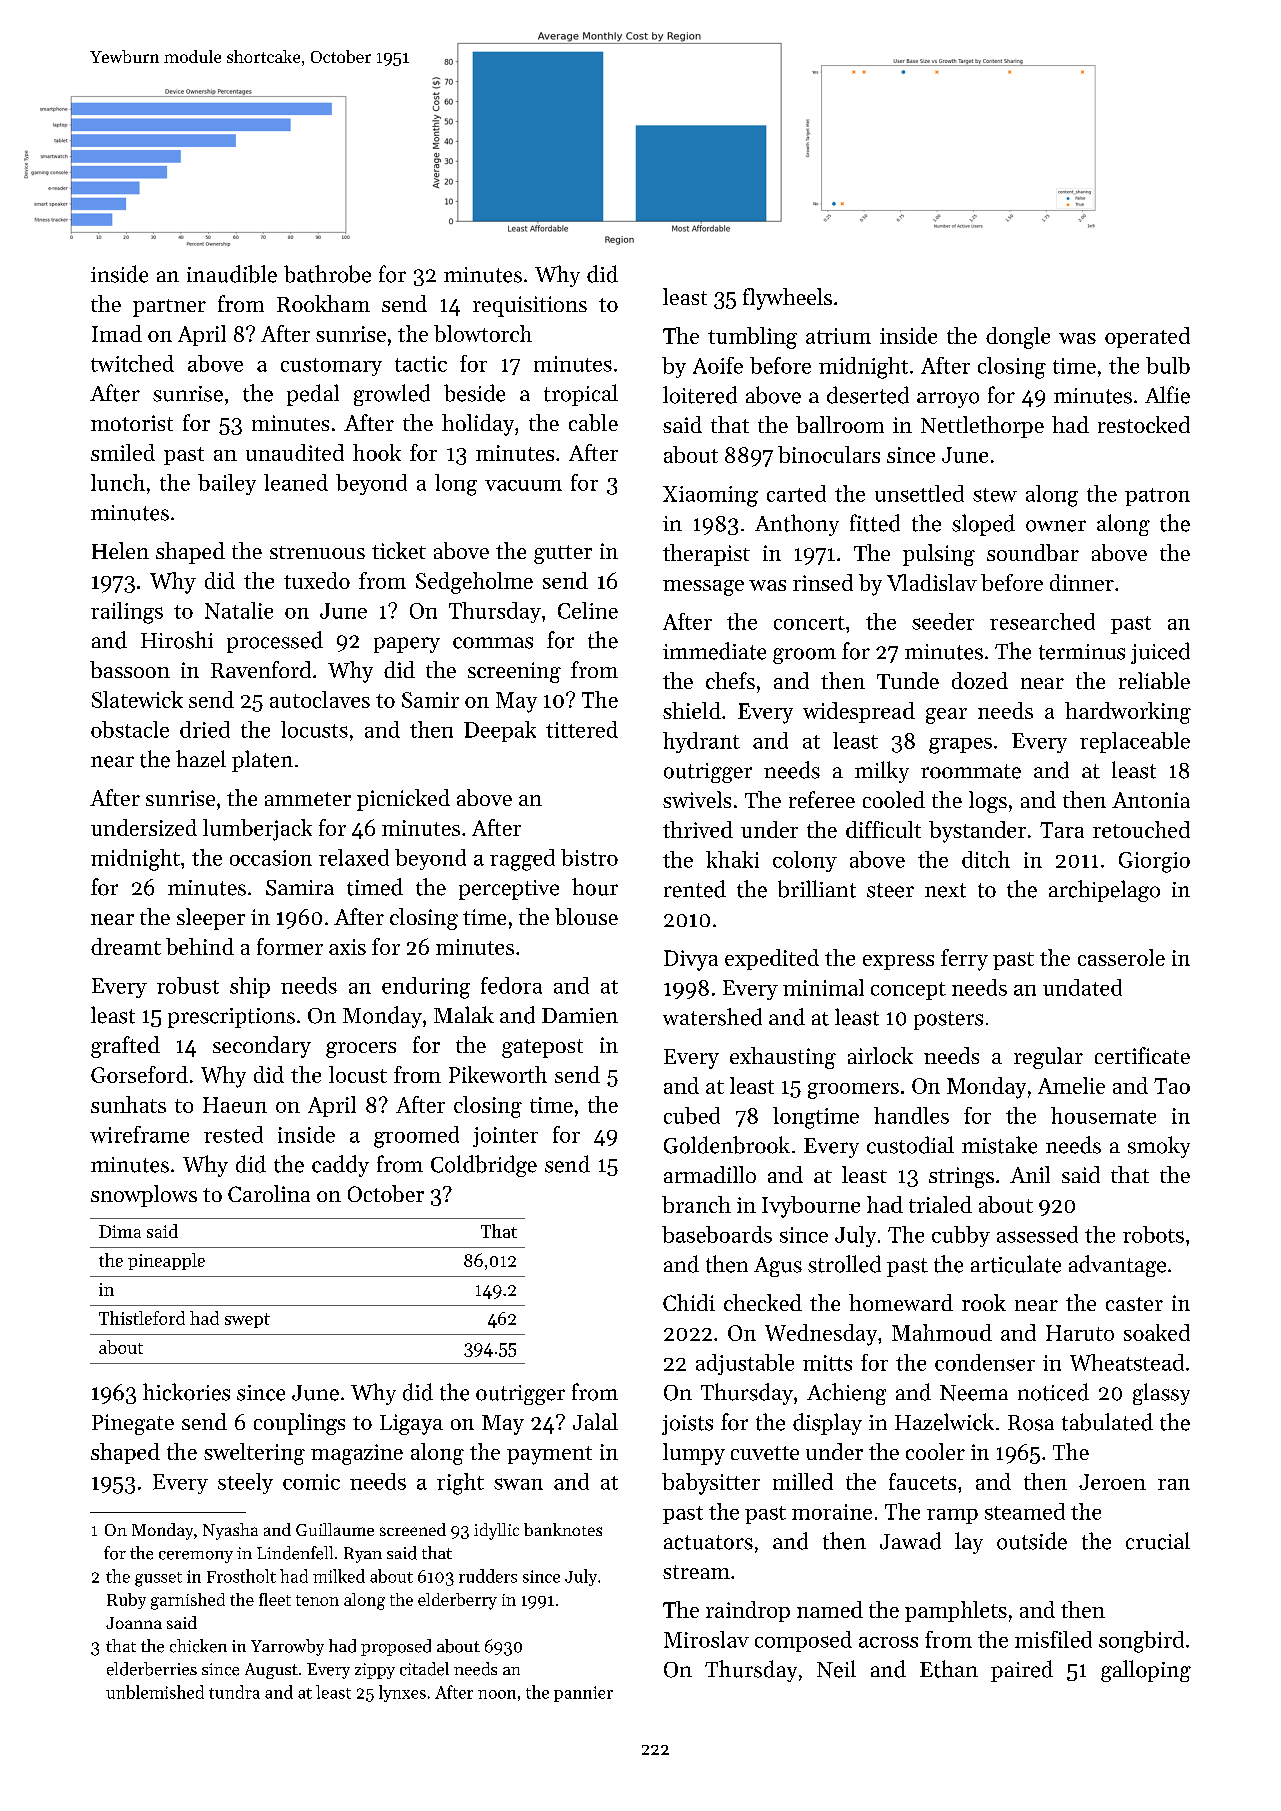  I want to click on hardworking, so click(1128, 713).
